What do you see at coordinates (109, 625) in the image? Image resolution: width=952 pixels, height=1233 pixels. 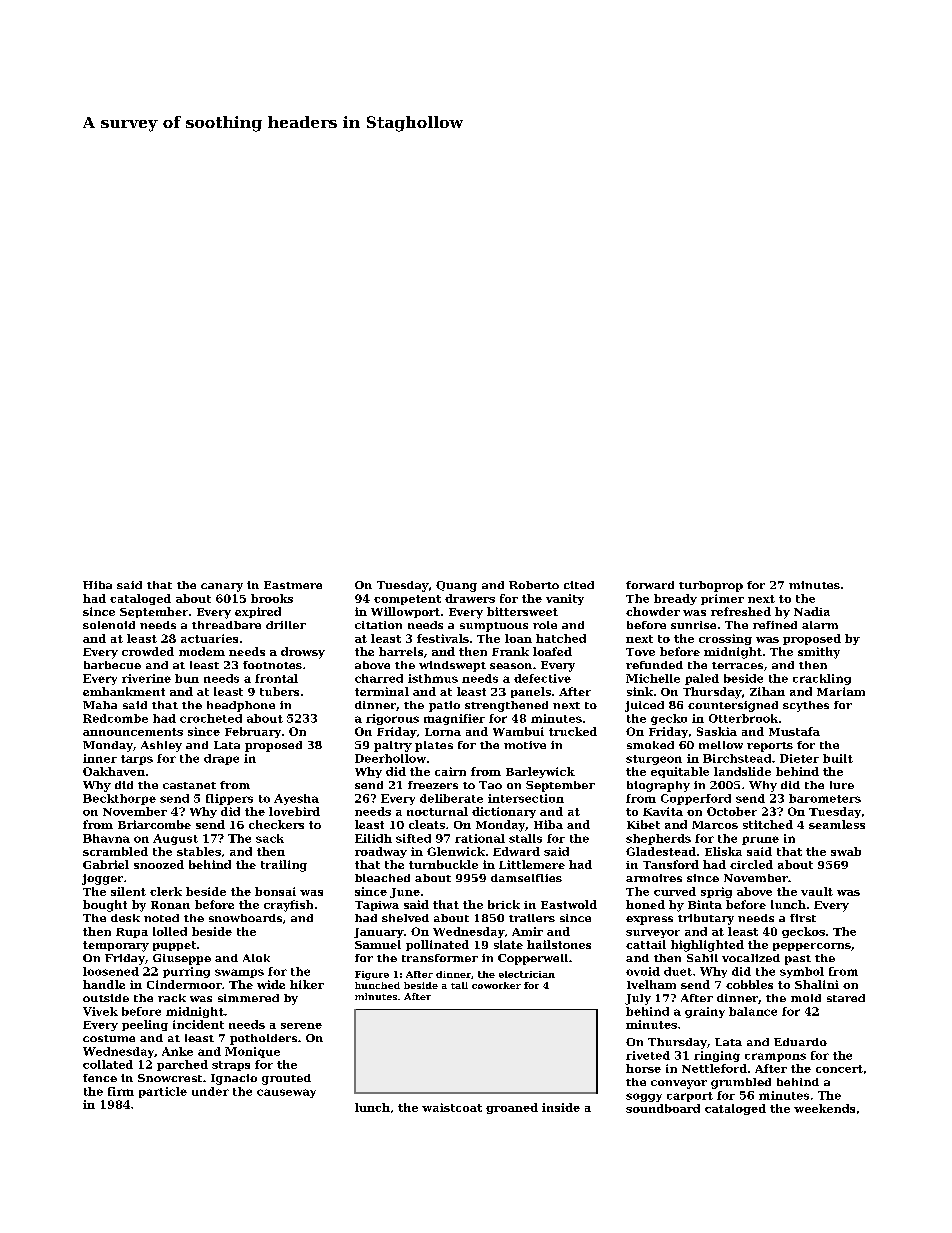 I see `solenoid` at bounding box center [109, 625].
